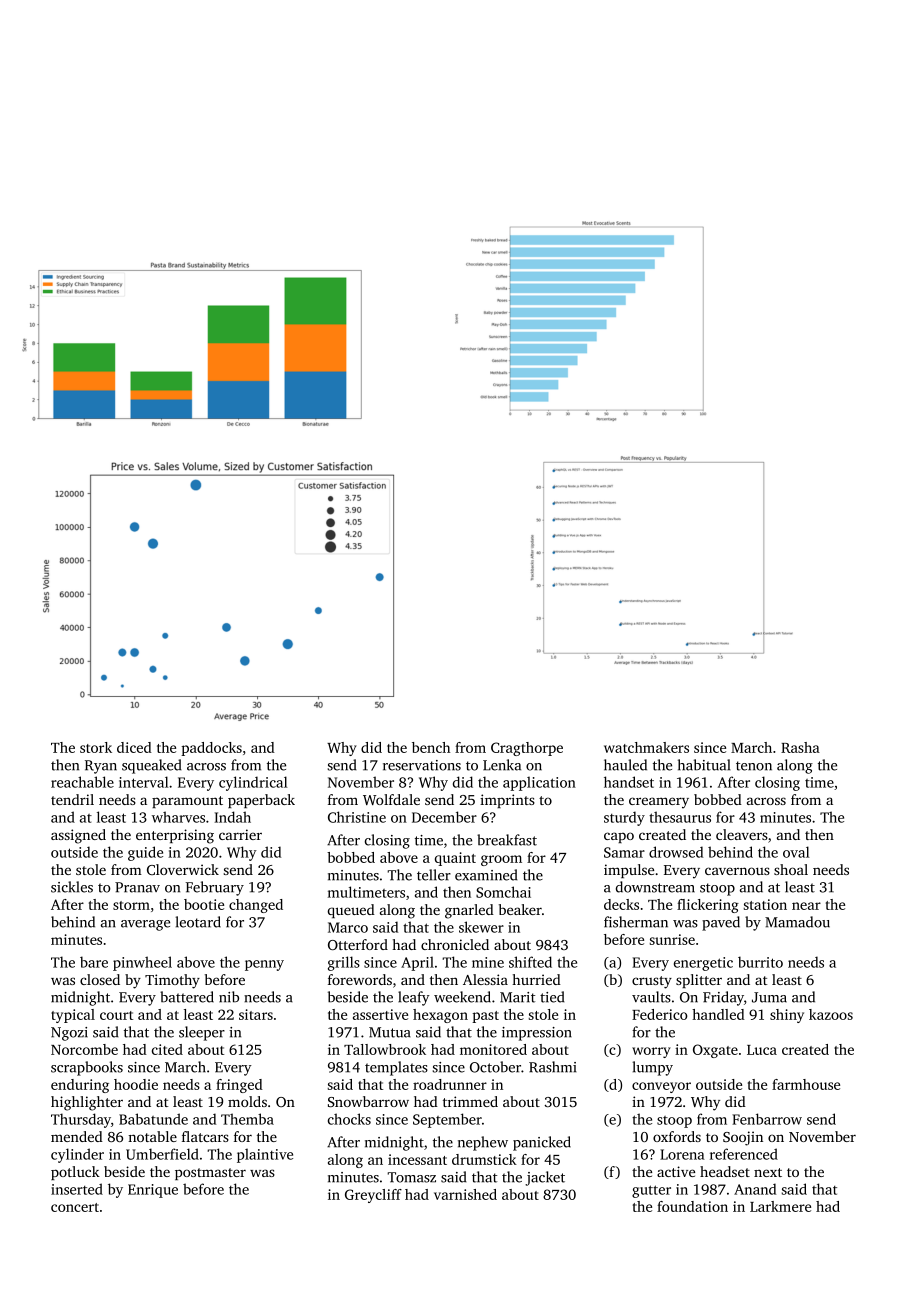 This page has height=1316, width=908. I want to click on Cragthorpe, so click(527, 749).
